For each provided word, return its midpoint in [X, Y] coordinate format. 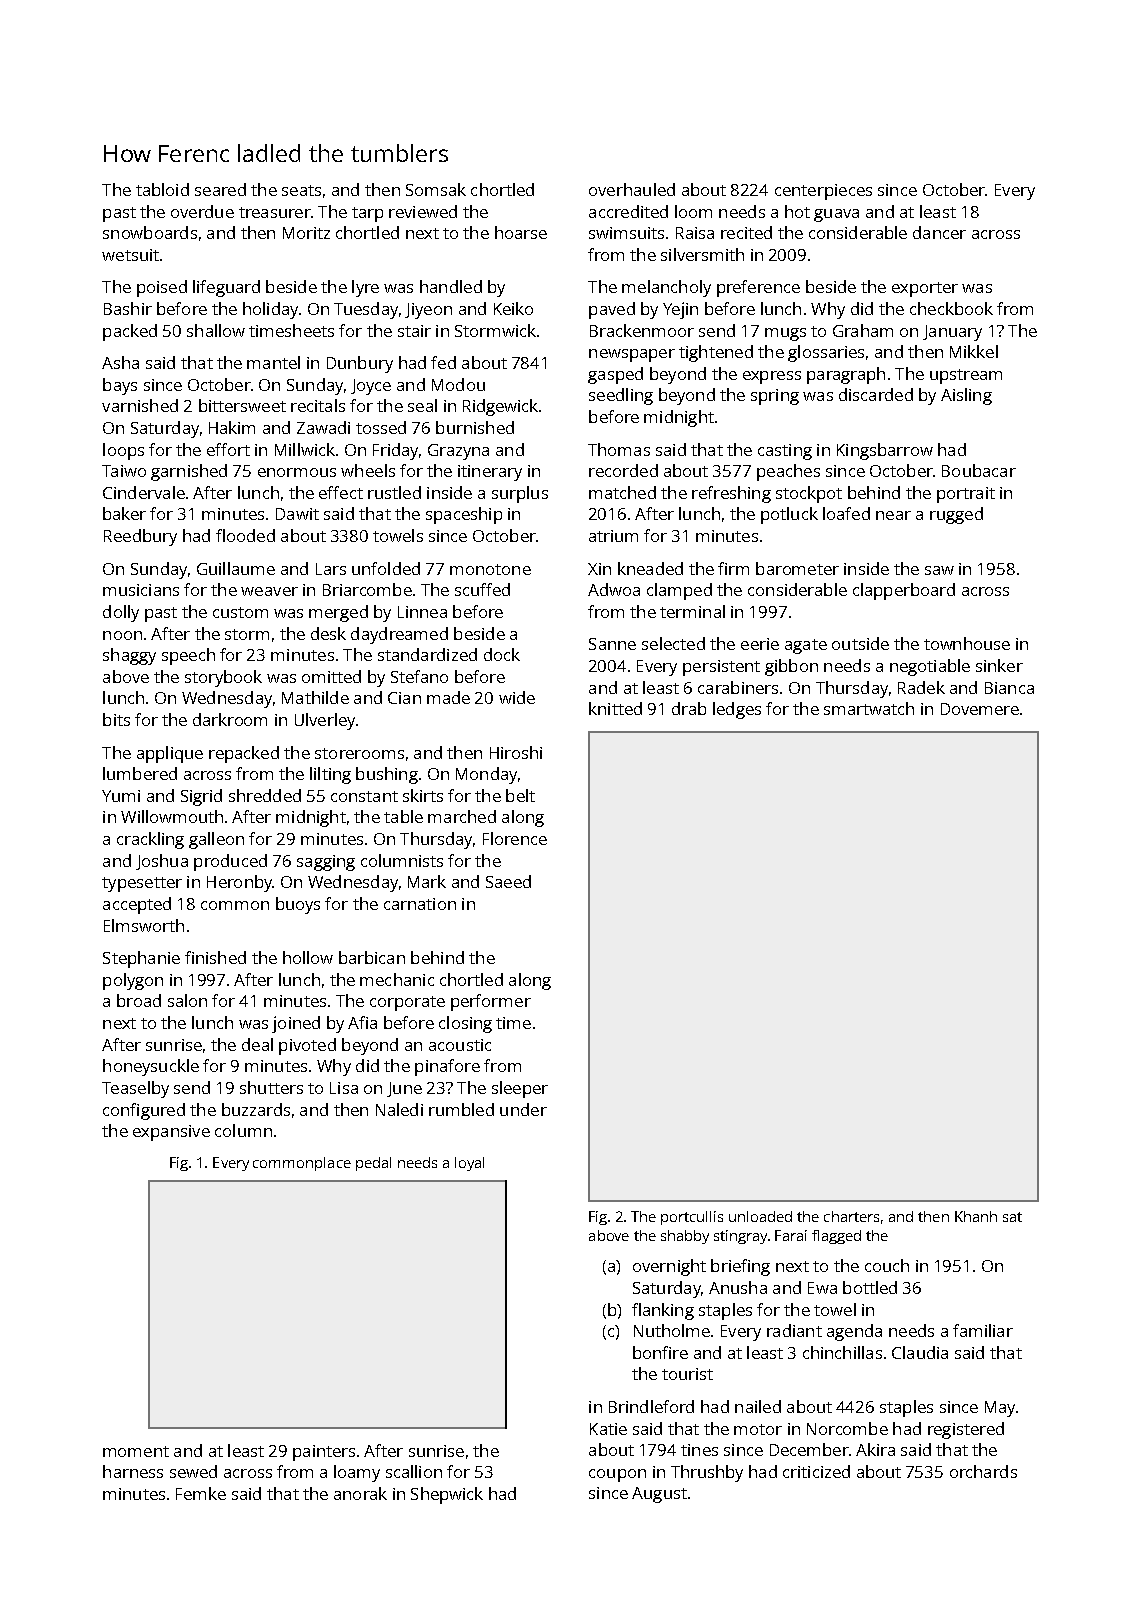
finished [215, 957]
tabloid [162, 189]
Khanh [976, 1216]
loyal [469, 1164]
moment [136, 1451]
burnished [475, 427]
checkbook [951, 308]
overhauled [632, 189]
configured [144, 1111]
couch [887, 1265]
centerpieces [823, 192]
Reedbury [140, 537]
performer [491, 1002]
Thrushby [707, 1473]
